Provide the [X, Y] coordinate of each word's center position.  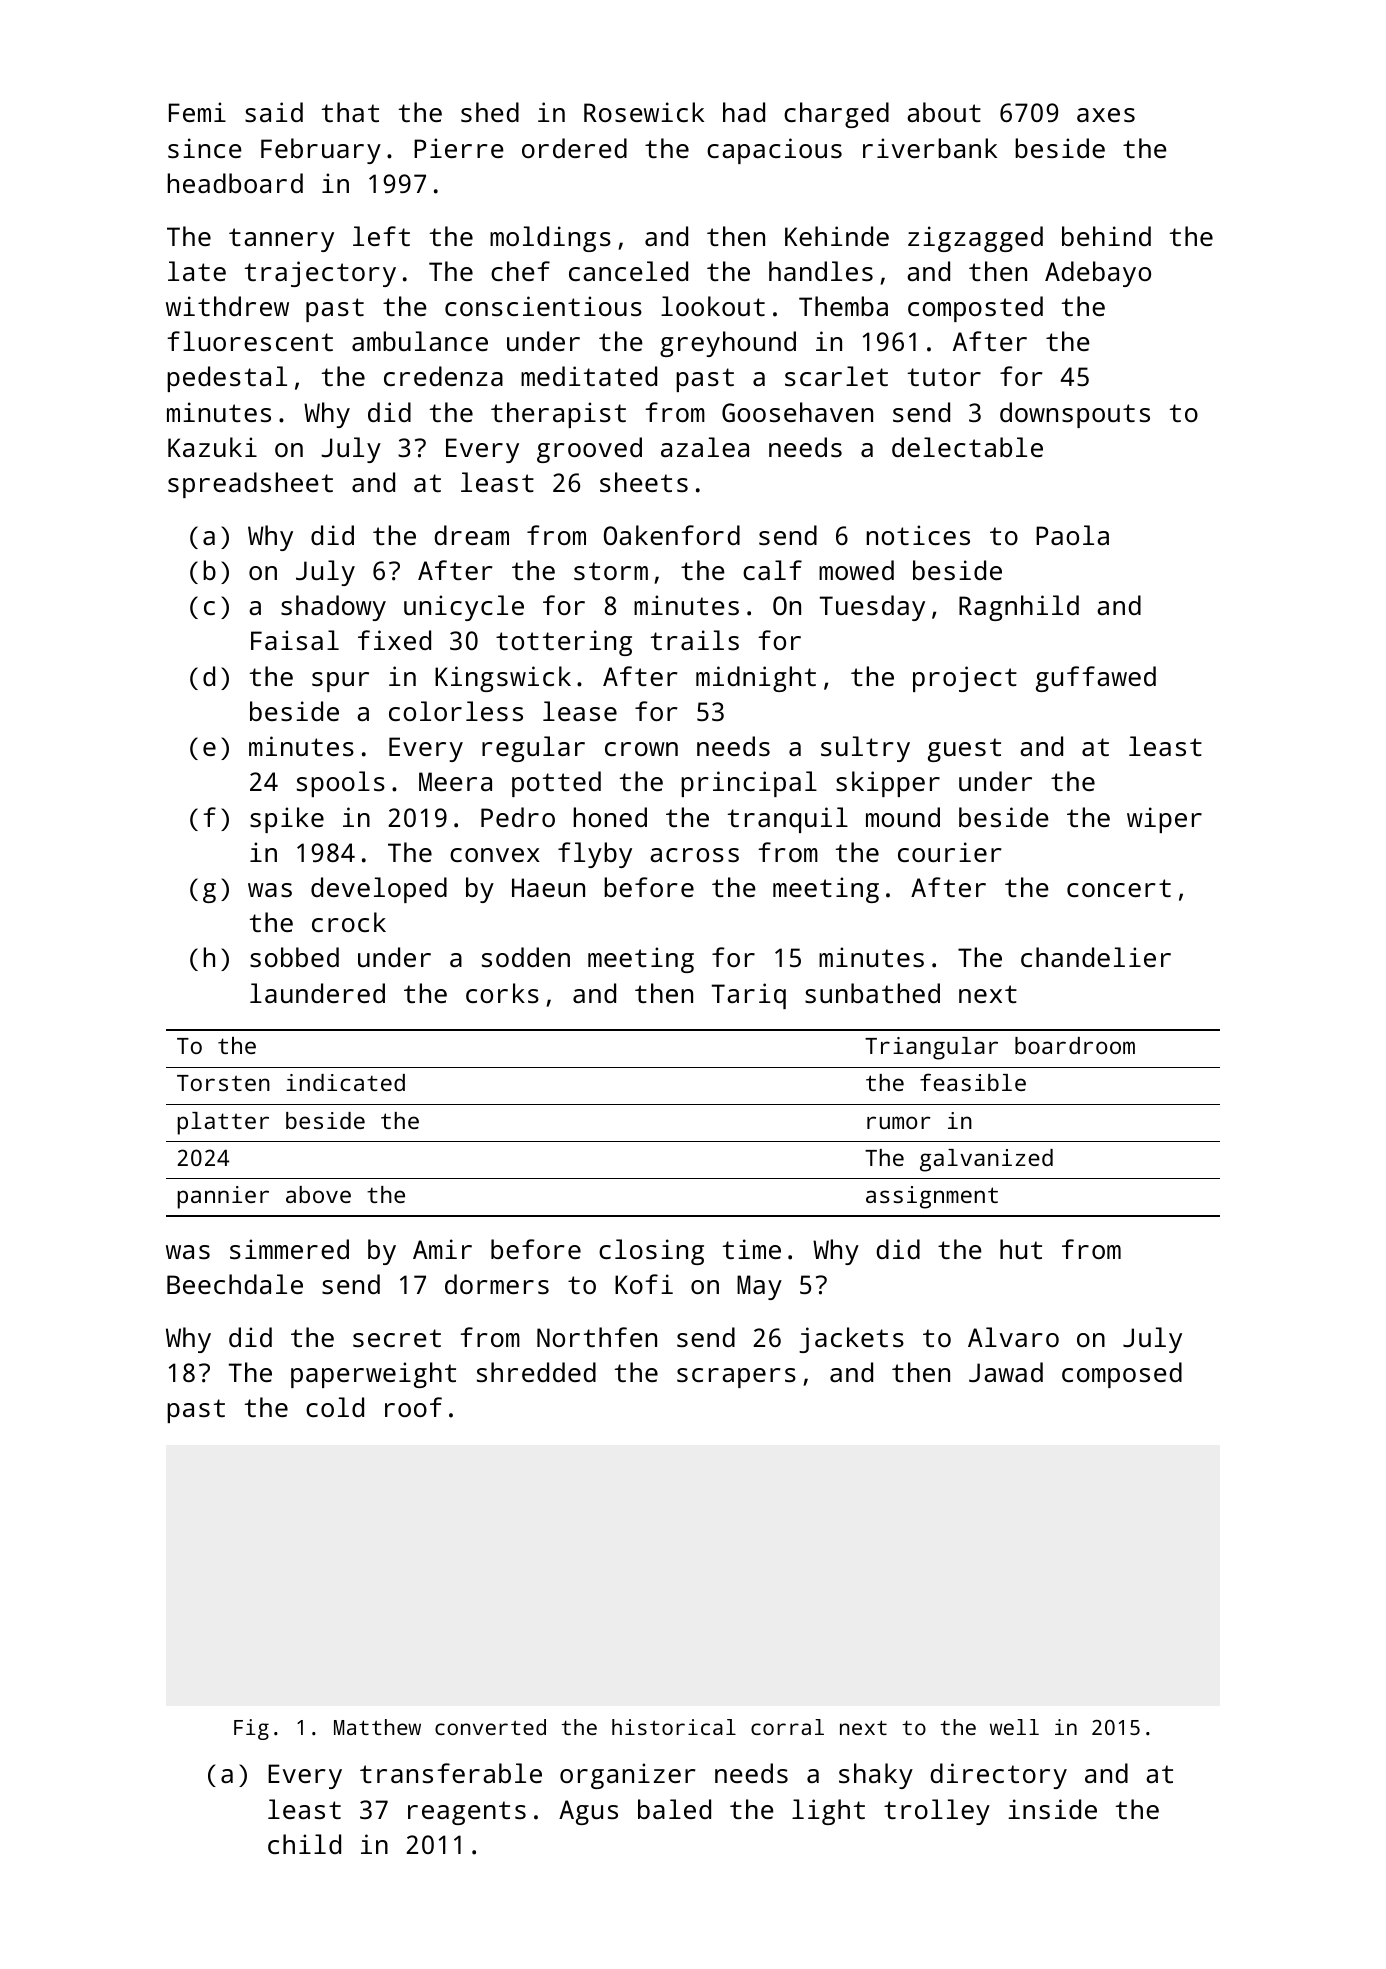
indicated [345, 1082]
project [965, 679]
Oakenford [672, 535]
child [304, 1844]
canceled [628, 271]
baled [674, 1809]
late [197, 271]
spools [341, 784]
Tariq [749, 996]
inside [1052, 1809]
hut [1021, 1249]
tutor [944, 377]
